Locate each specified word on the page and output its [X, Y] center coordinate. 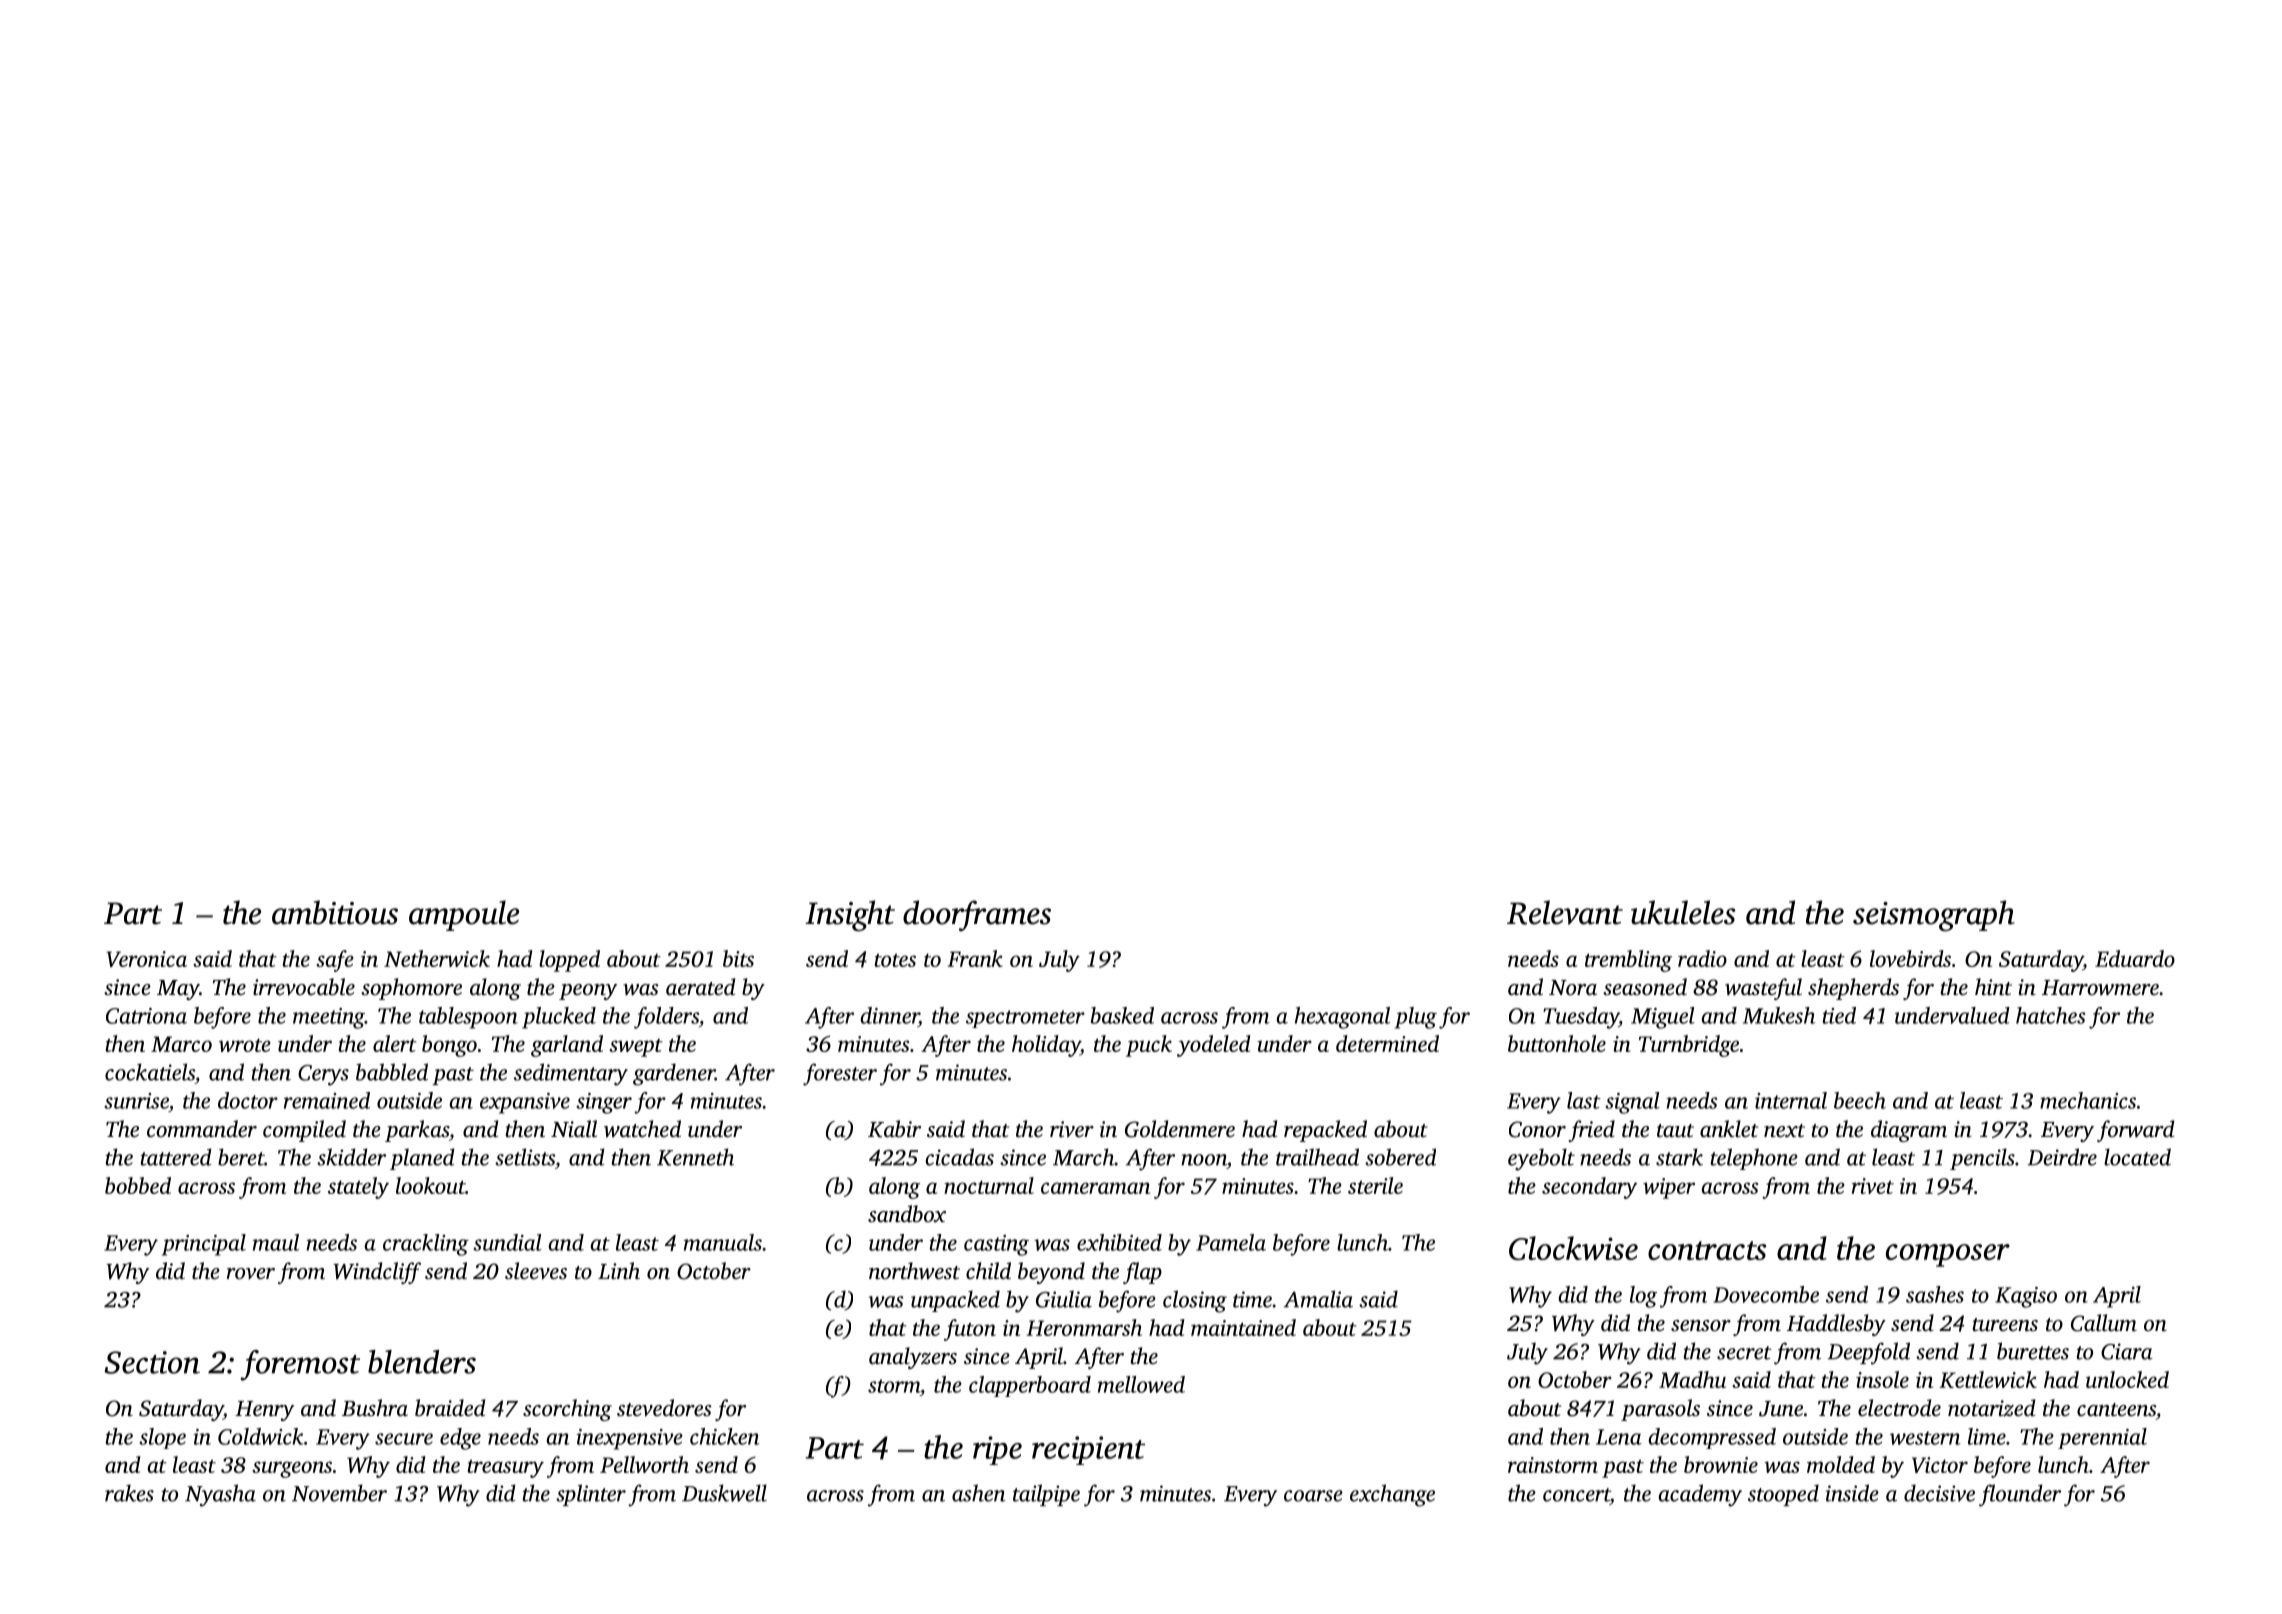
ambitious [335, 912]
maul [276, 1242]
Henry [264, 1411]
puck [1149, 1046]
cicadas [960, 1157]
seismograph [1934, 916]
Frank [975, 958]
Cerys [323, 1075]
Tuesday [1581, 1018]
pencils [1982, 1159]
